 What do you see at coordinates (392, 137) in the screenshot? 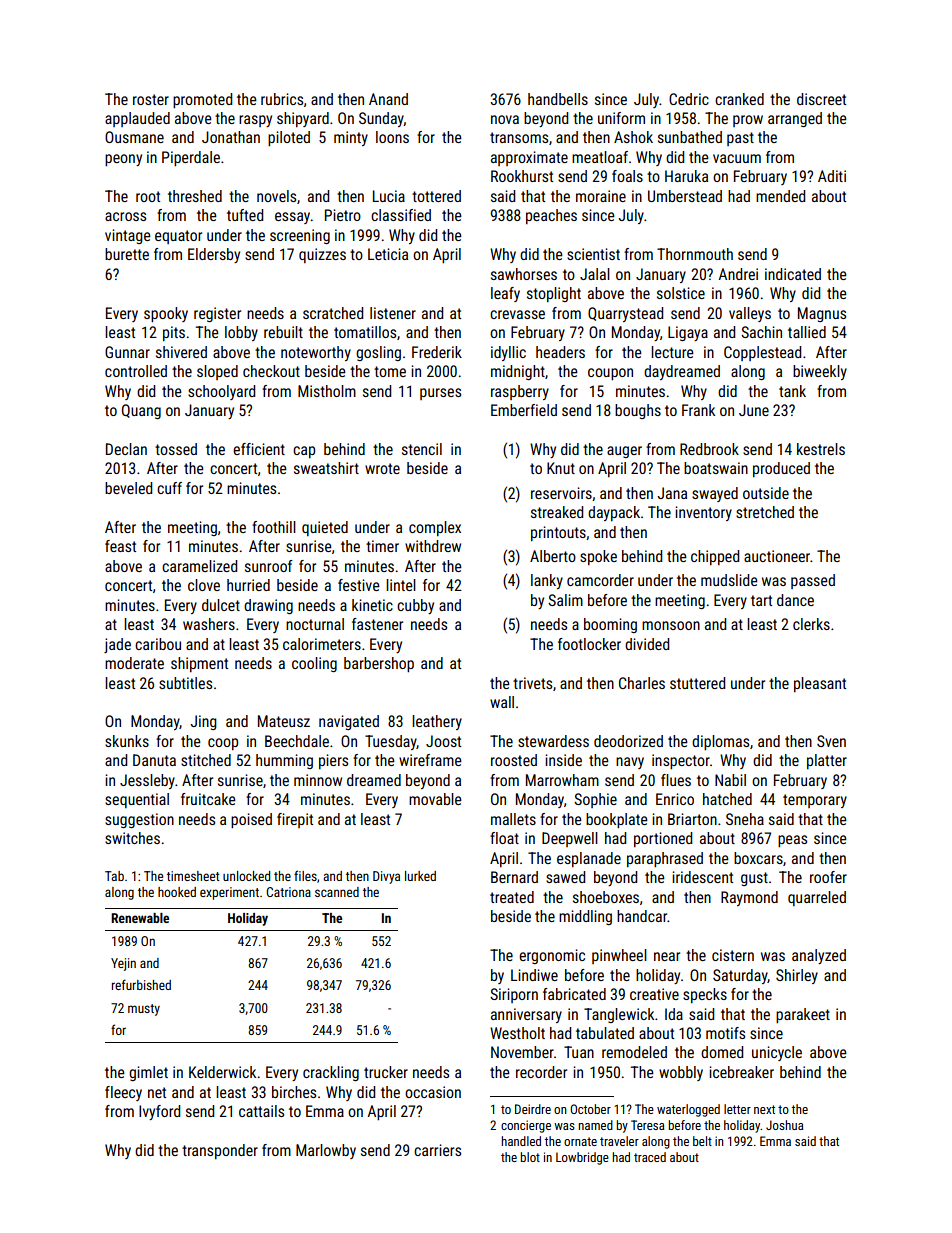
I see `loons` at bounding box center [392, 137].
